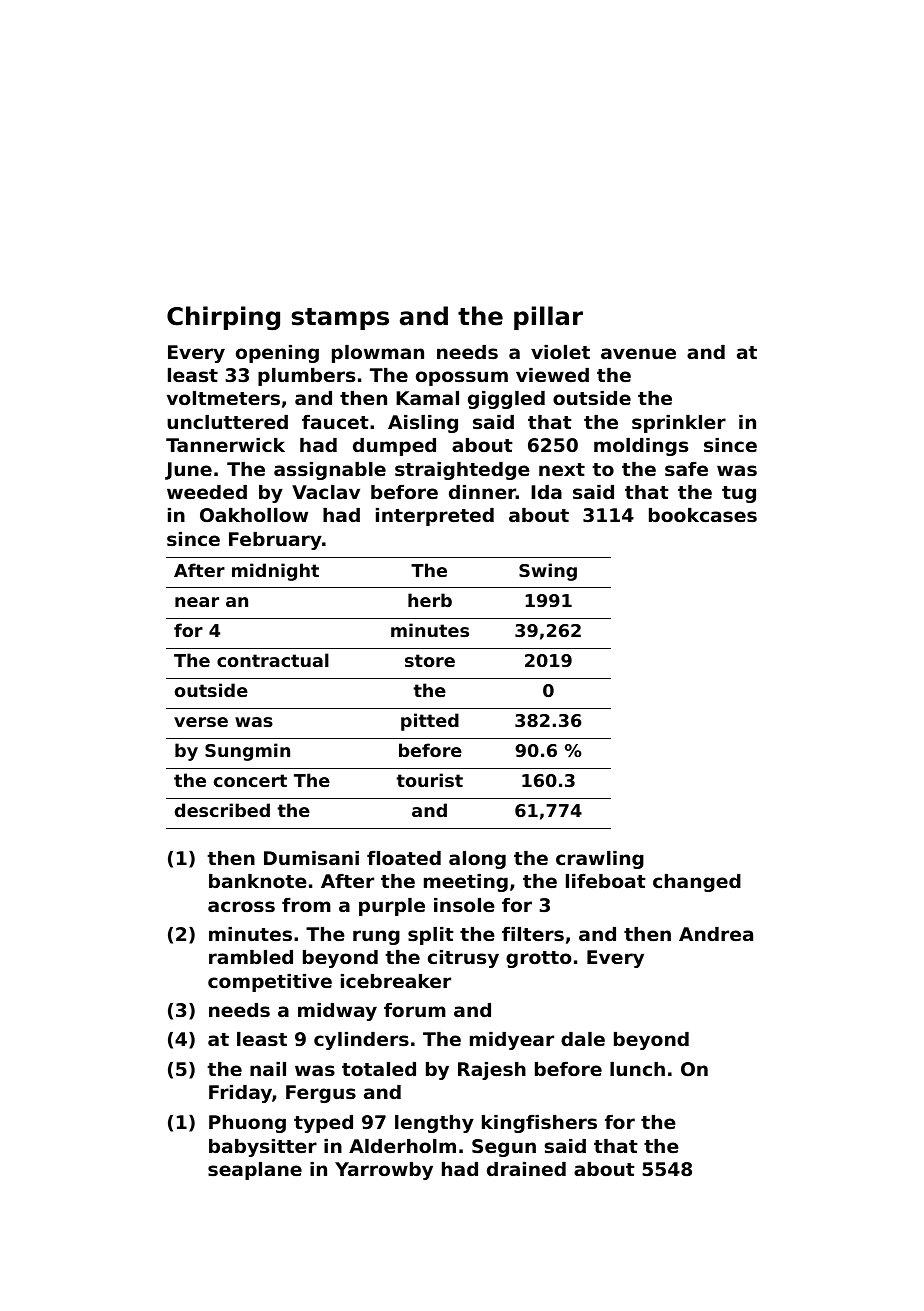  I want to click on lengthy, so click(434, 1124).
